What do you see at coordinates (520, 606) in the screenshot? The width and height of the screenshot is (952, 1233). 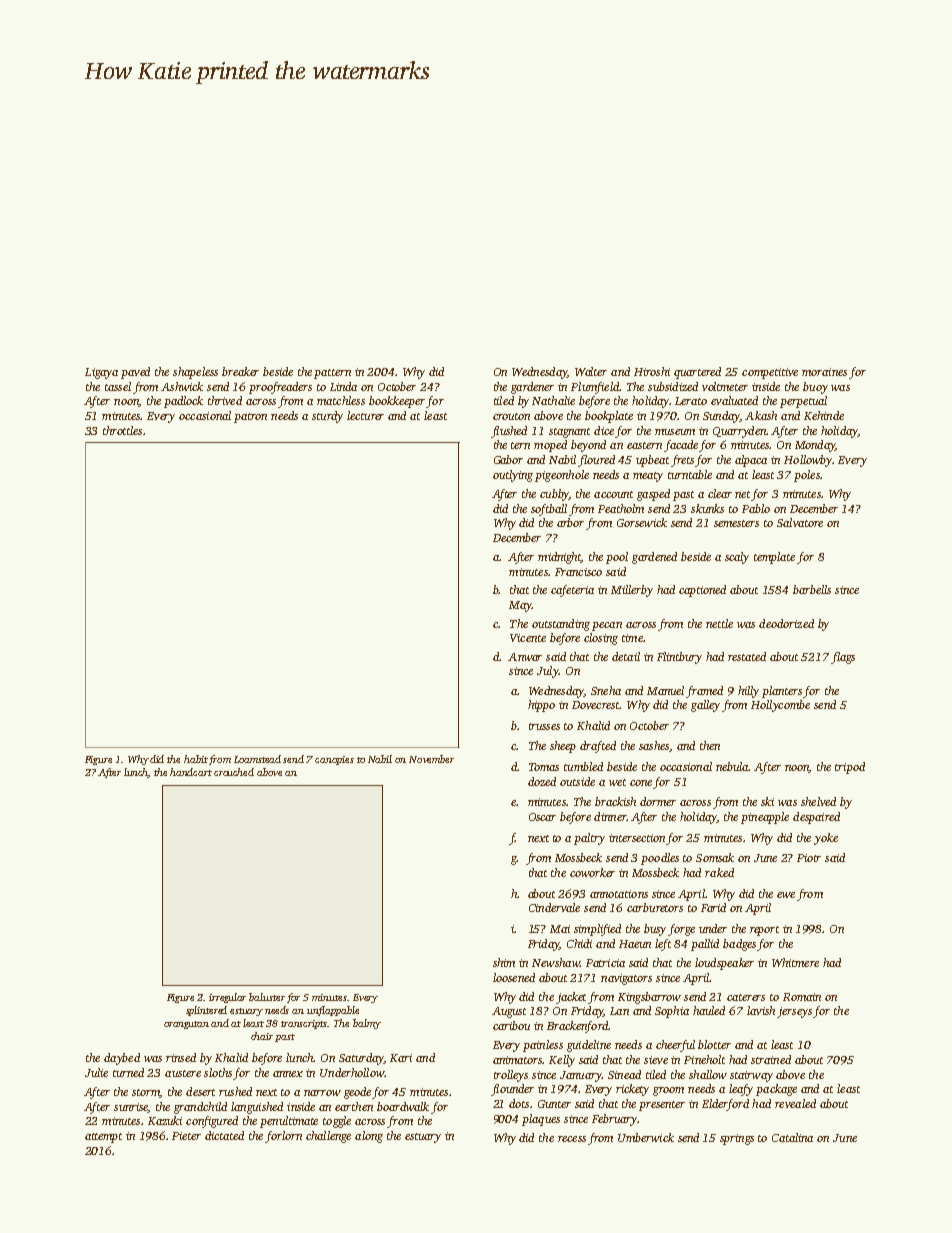 I see `May` at bounding box center [520, 606].
